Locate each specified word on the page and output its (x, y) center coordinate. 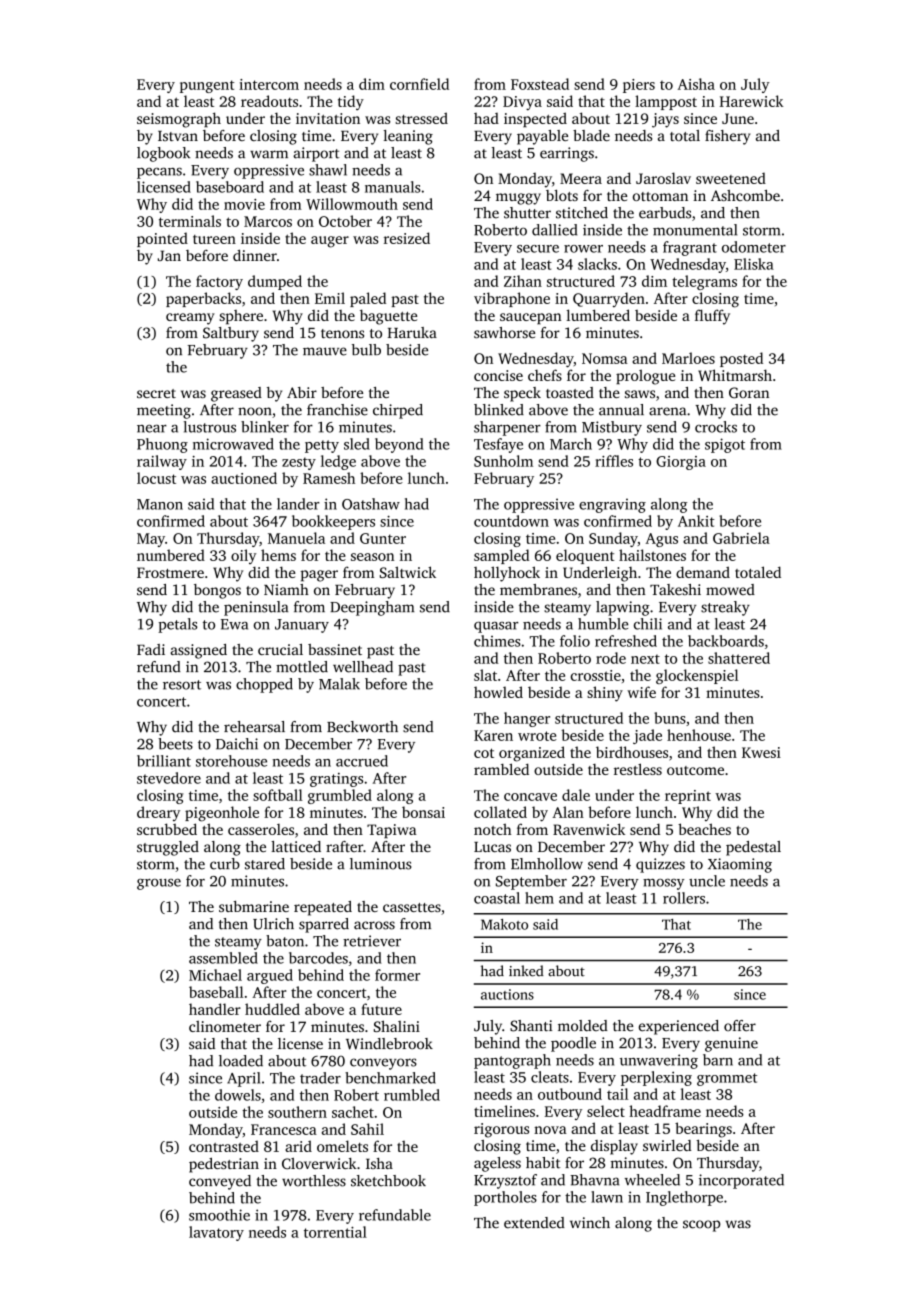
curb (225, 864)
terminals (190, 221)
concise (498, 375)
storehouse (231, 761)
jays (665, 120)
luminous (381, 864)
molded (583, 1026)
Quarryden (609, 299)
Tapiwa (392, 831)
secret (156, 393)
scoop (701, 1226)
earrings (567, 154)
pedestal (753, 848)
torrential (335, 1232)
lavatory (216, 1233)
